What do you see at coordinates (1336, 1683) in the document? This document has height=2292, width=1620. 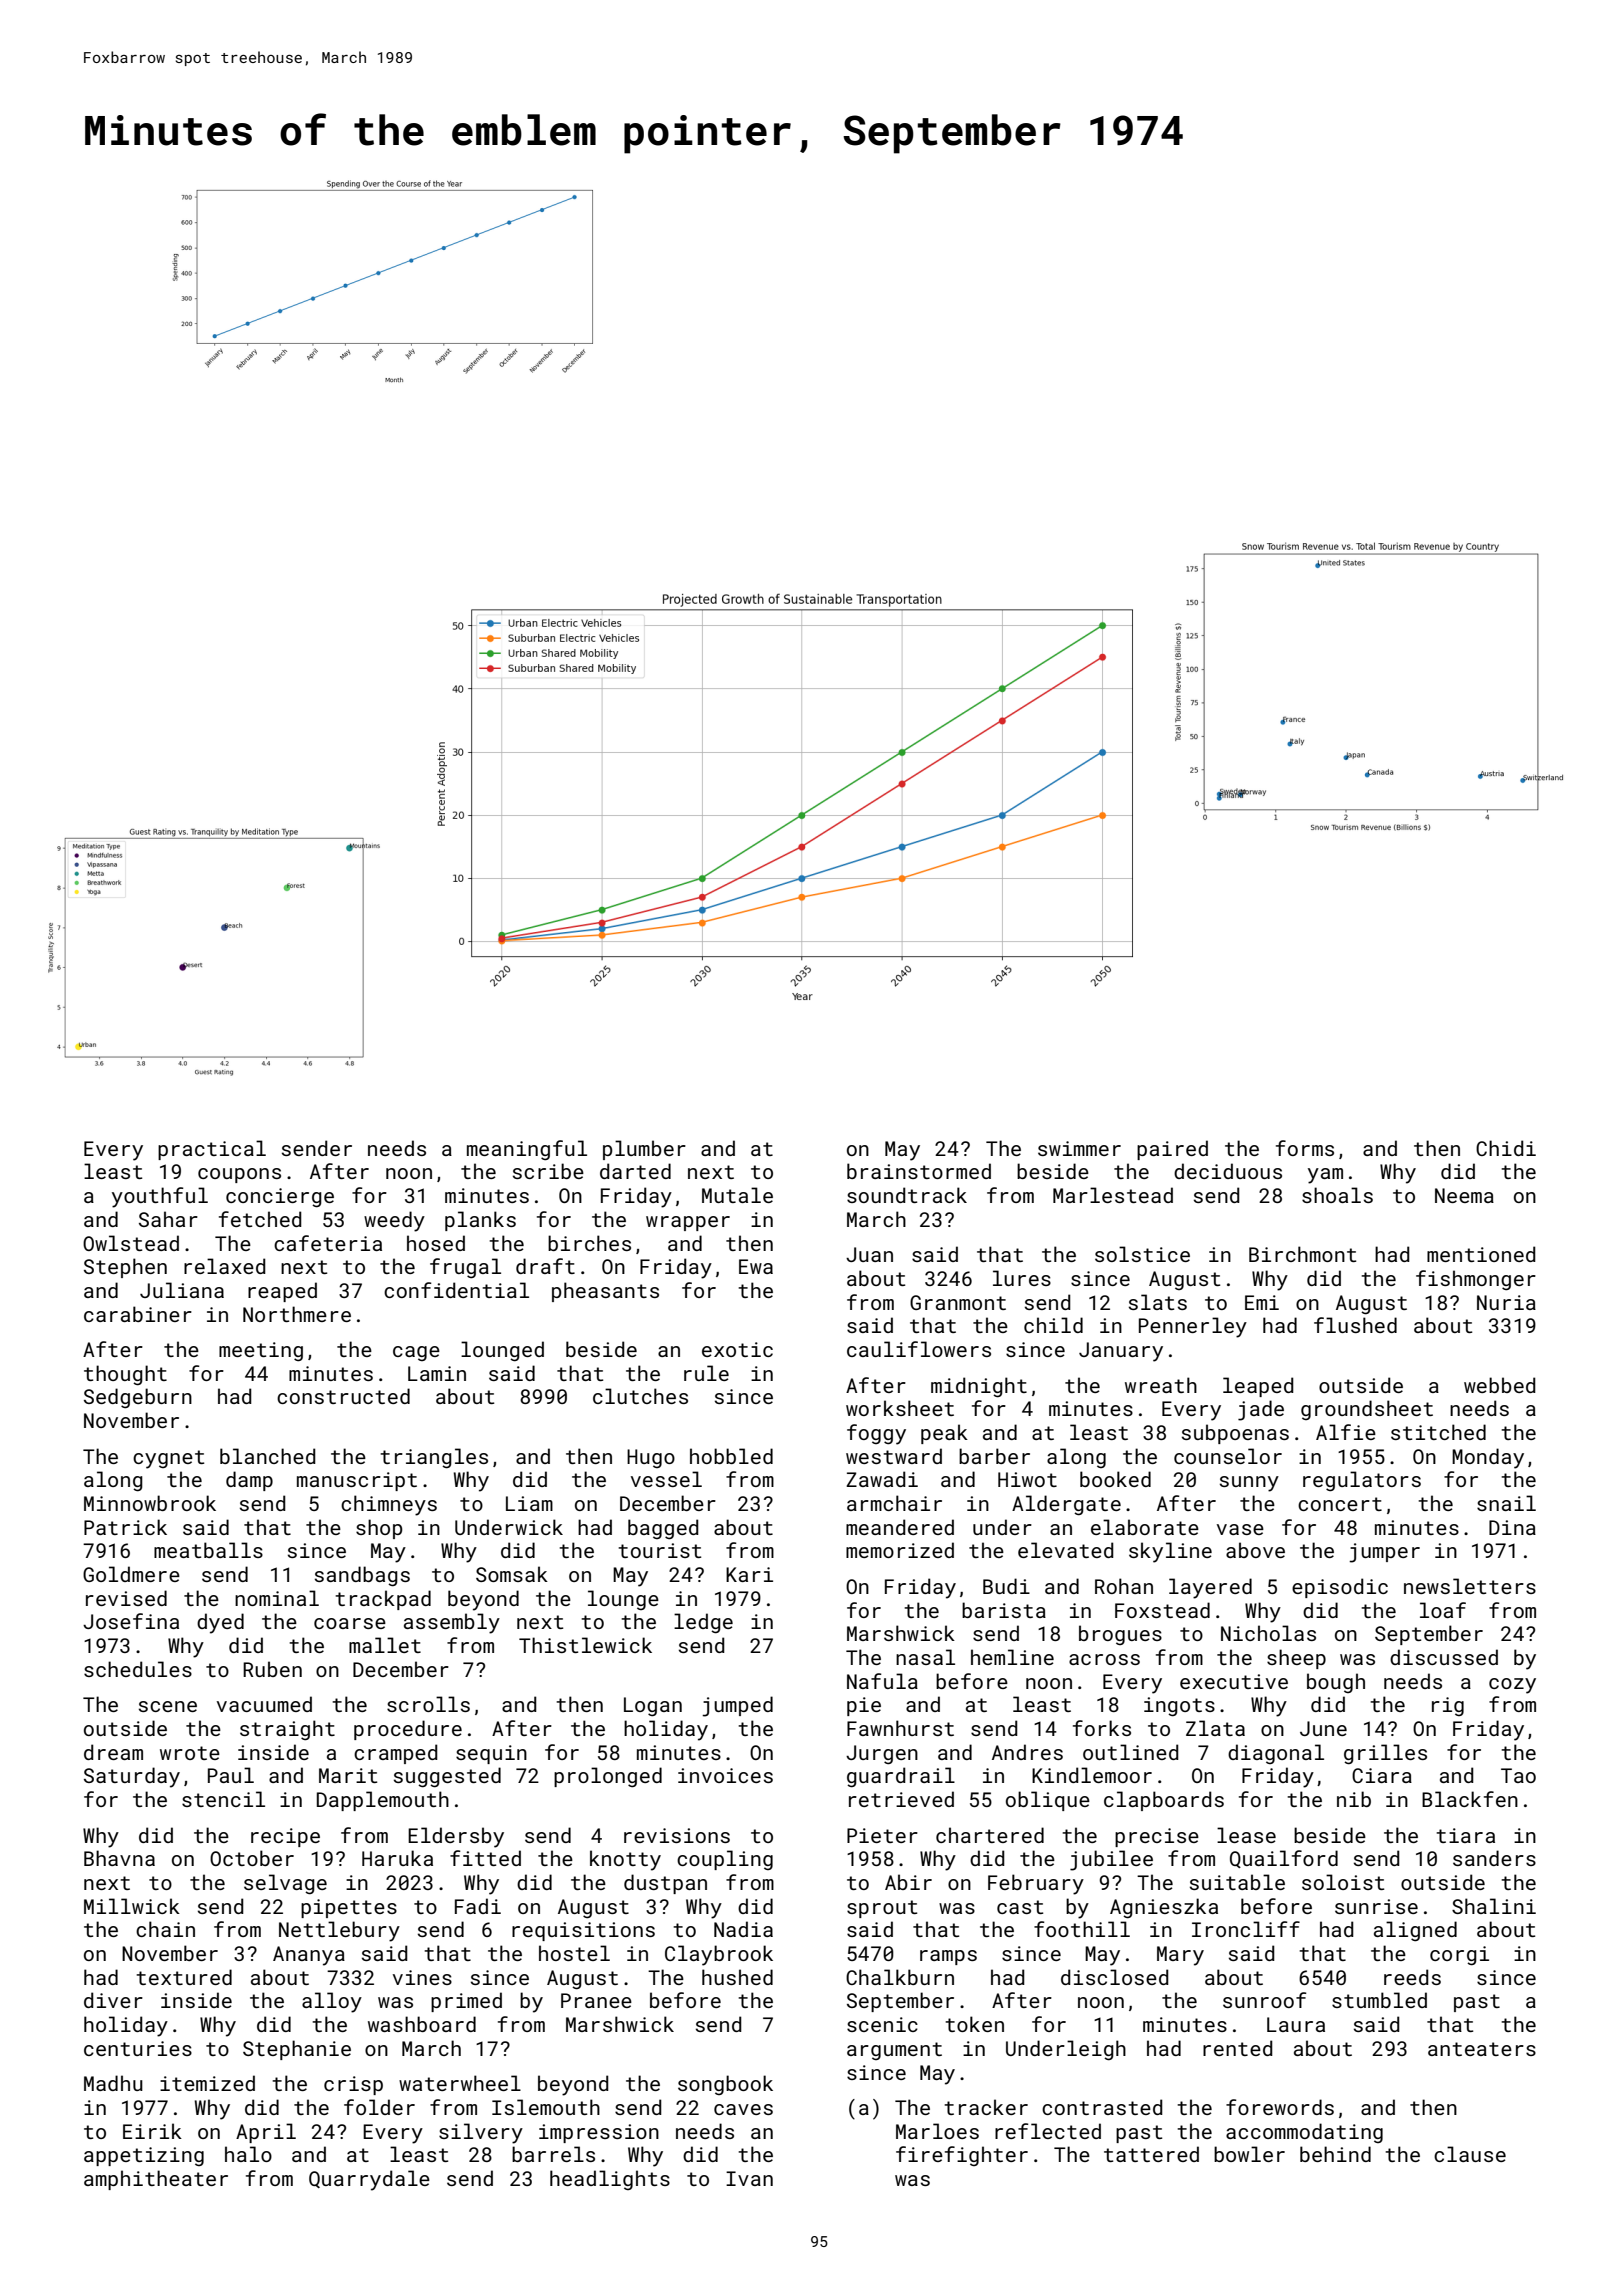 I see `bough` at bounding box center [1336, 1683].
